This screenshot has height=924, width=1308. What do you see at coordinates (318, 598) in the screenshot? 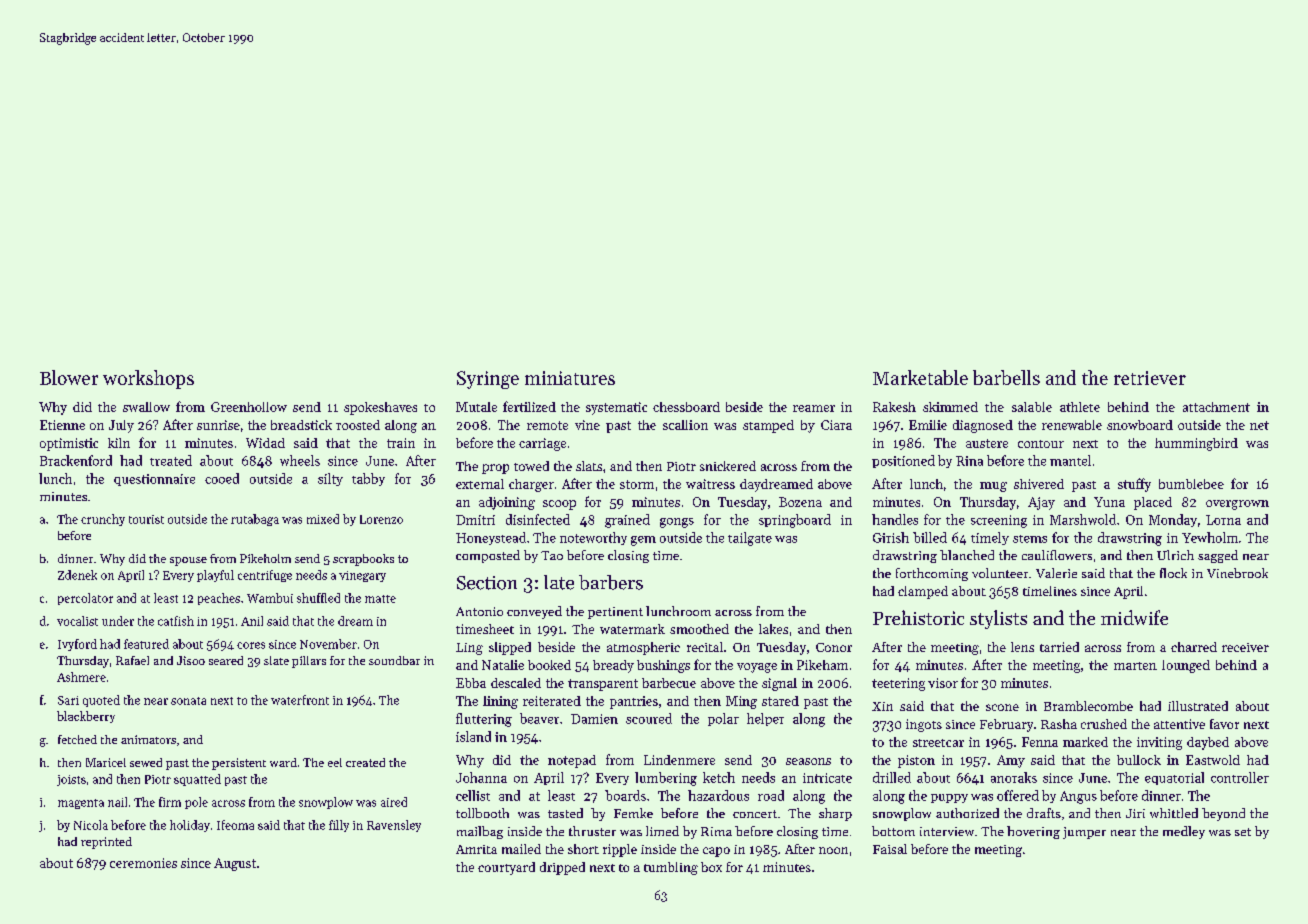
I see `shuffled` at bounding box center [318, 598].
